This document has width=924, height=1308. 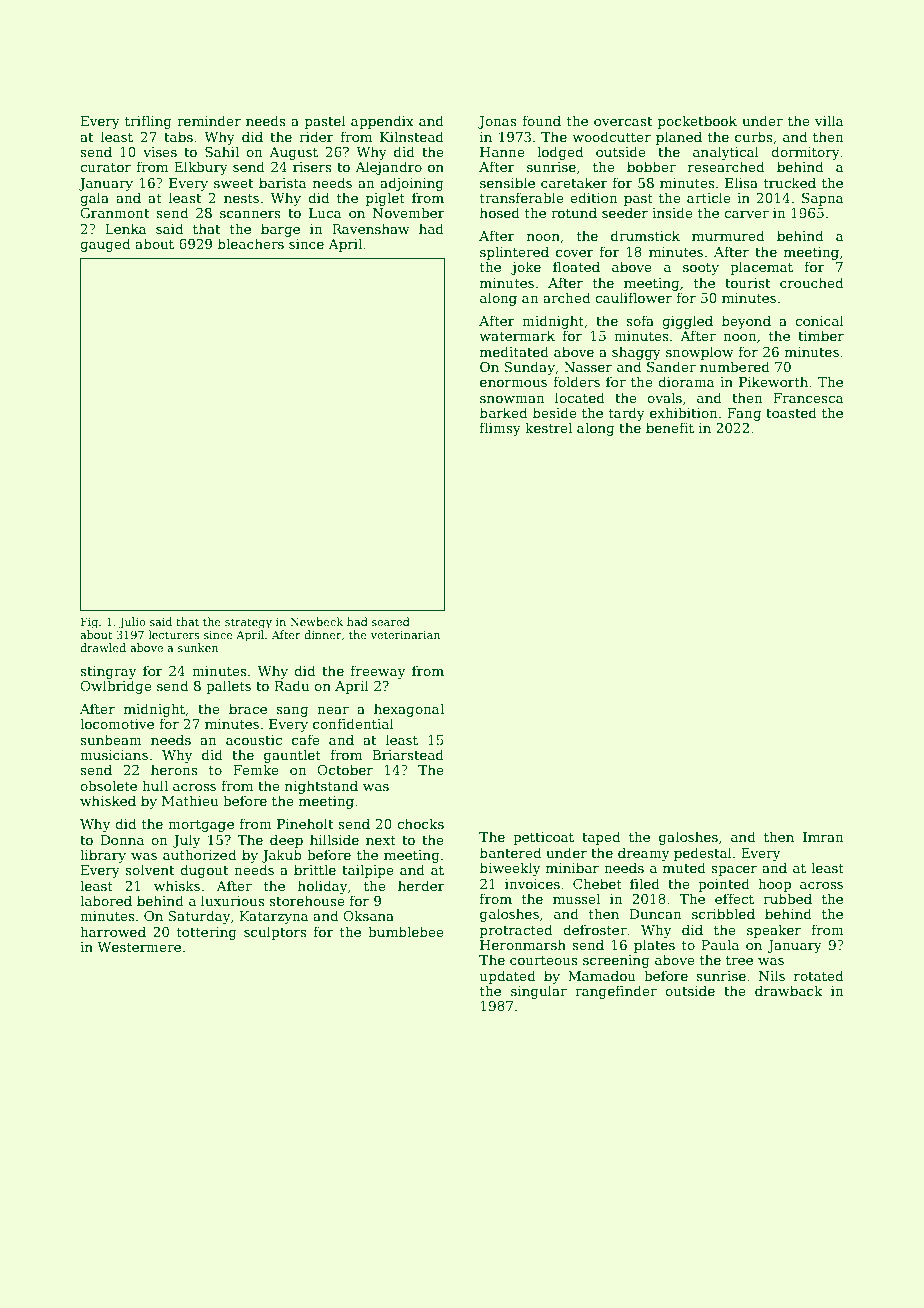 I want to click on bleachers, so click(x=251, y=243).
